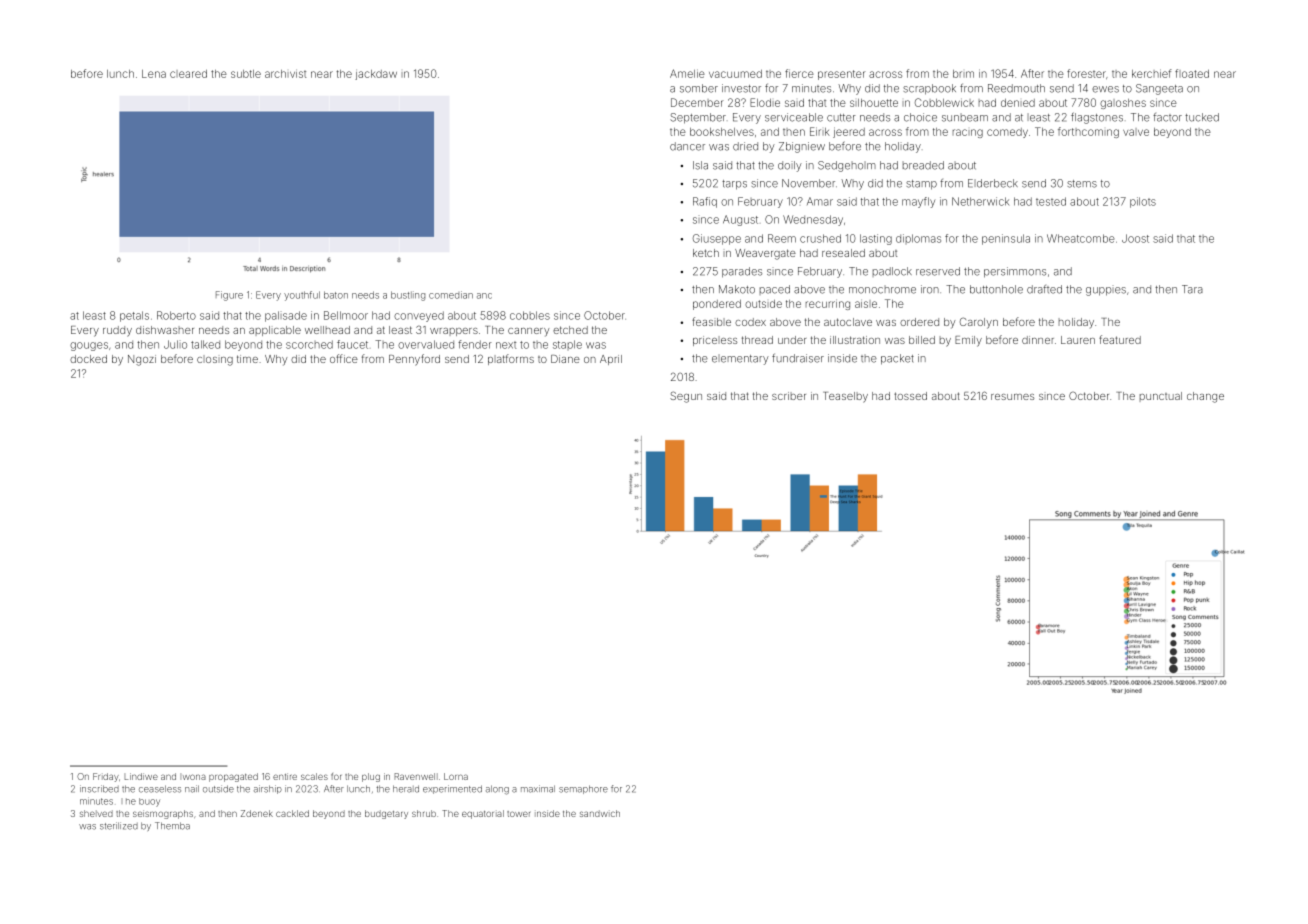 This screenshot has height=924, width=1308. Describe the element at coordinates (686, 397) in the screenshot. I see `Segun` at that location.
